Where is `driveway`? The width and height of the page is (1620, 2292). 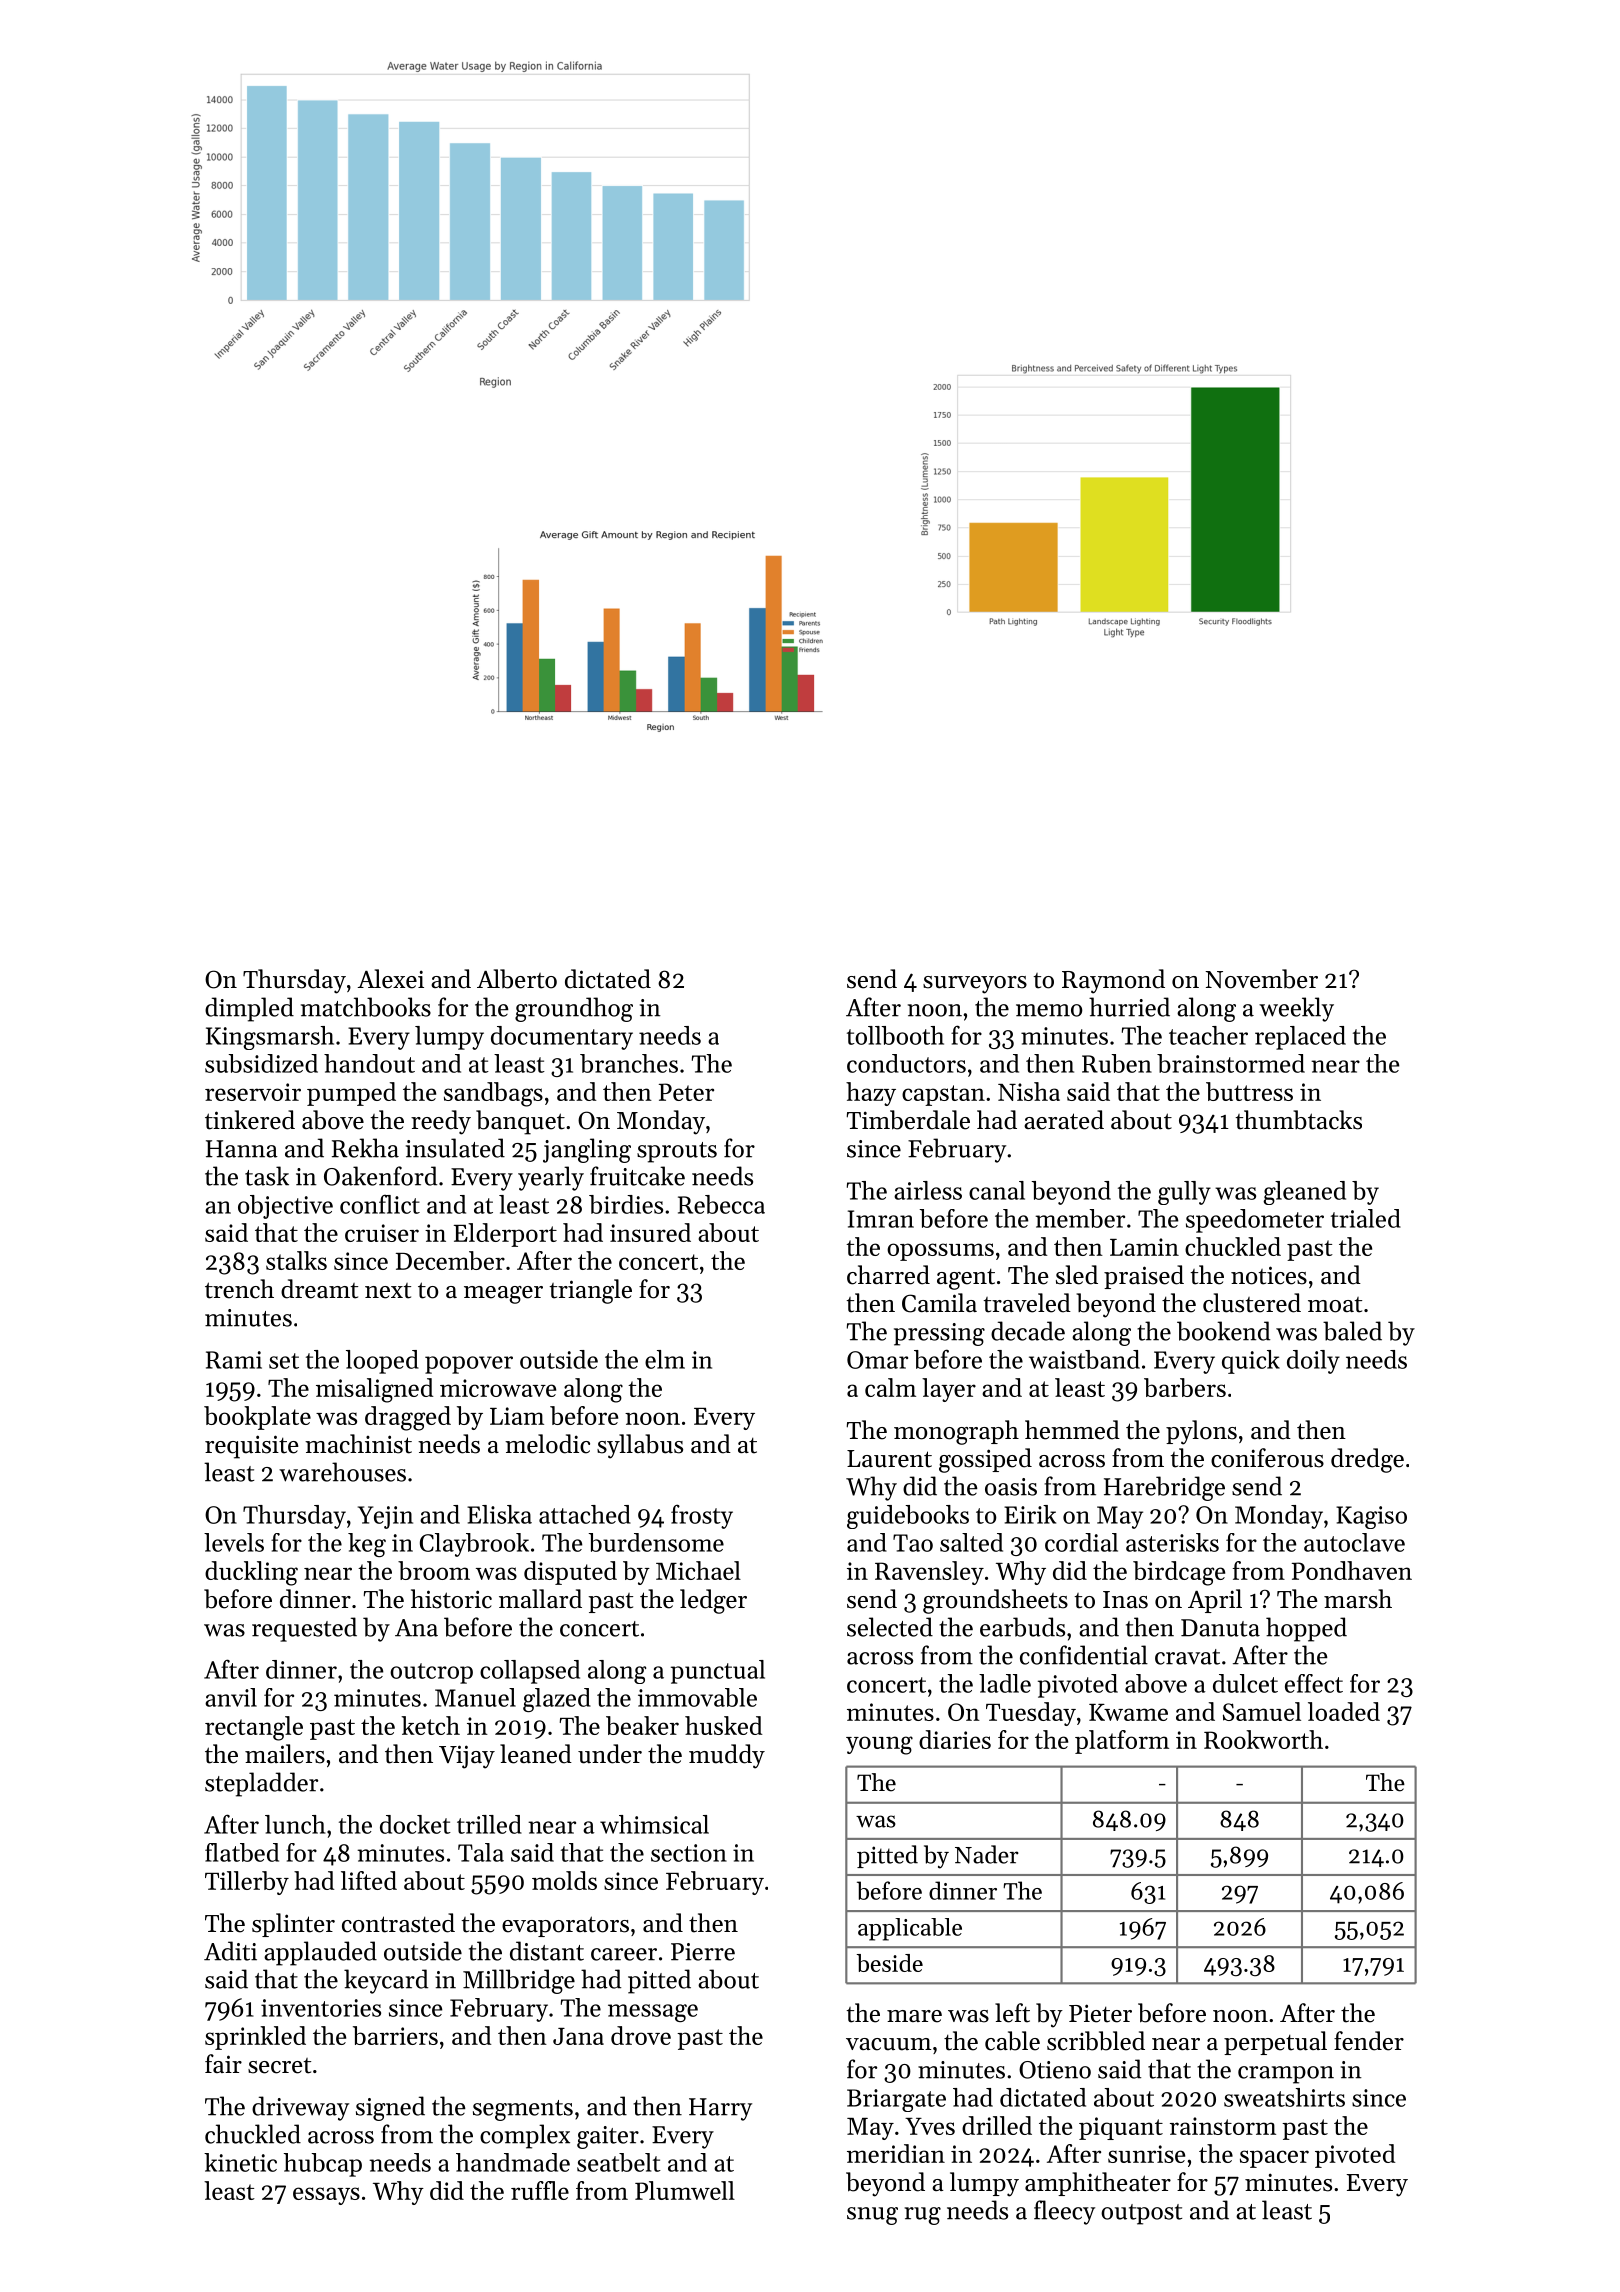
driveway is located at coordinates (300, 2108).
